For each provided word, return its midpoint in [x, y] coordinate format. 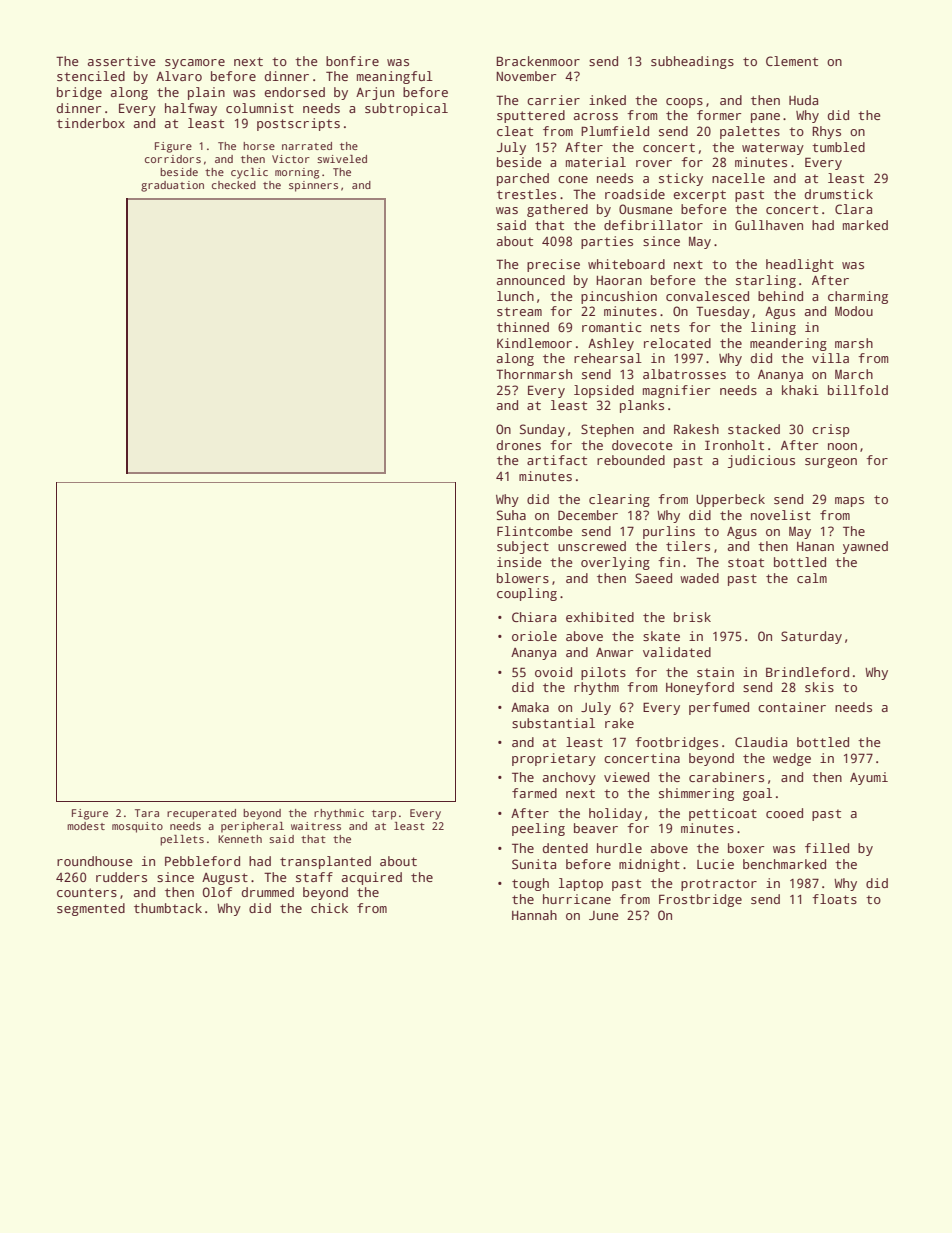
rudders [121, 877]
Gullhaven [769, 225]
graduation [172, 186]
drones [519, 445]
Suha [511, 515]
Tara [147, 813]
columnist [260, 108]
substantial [553, 723]
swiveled [342, 159]
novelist [781, 515]
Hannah [534, 915]
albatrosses [684, 374]
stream [519, 311]
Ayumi [869, 778]
